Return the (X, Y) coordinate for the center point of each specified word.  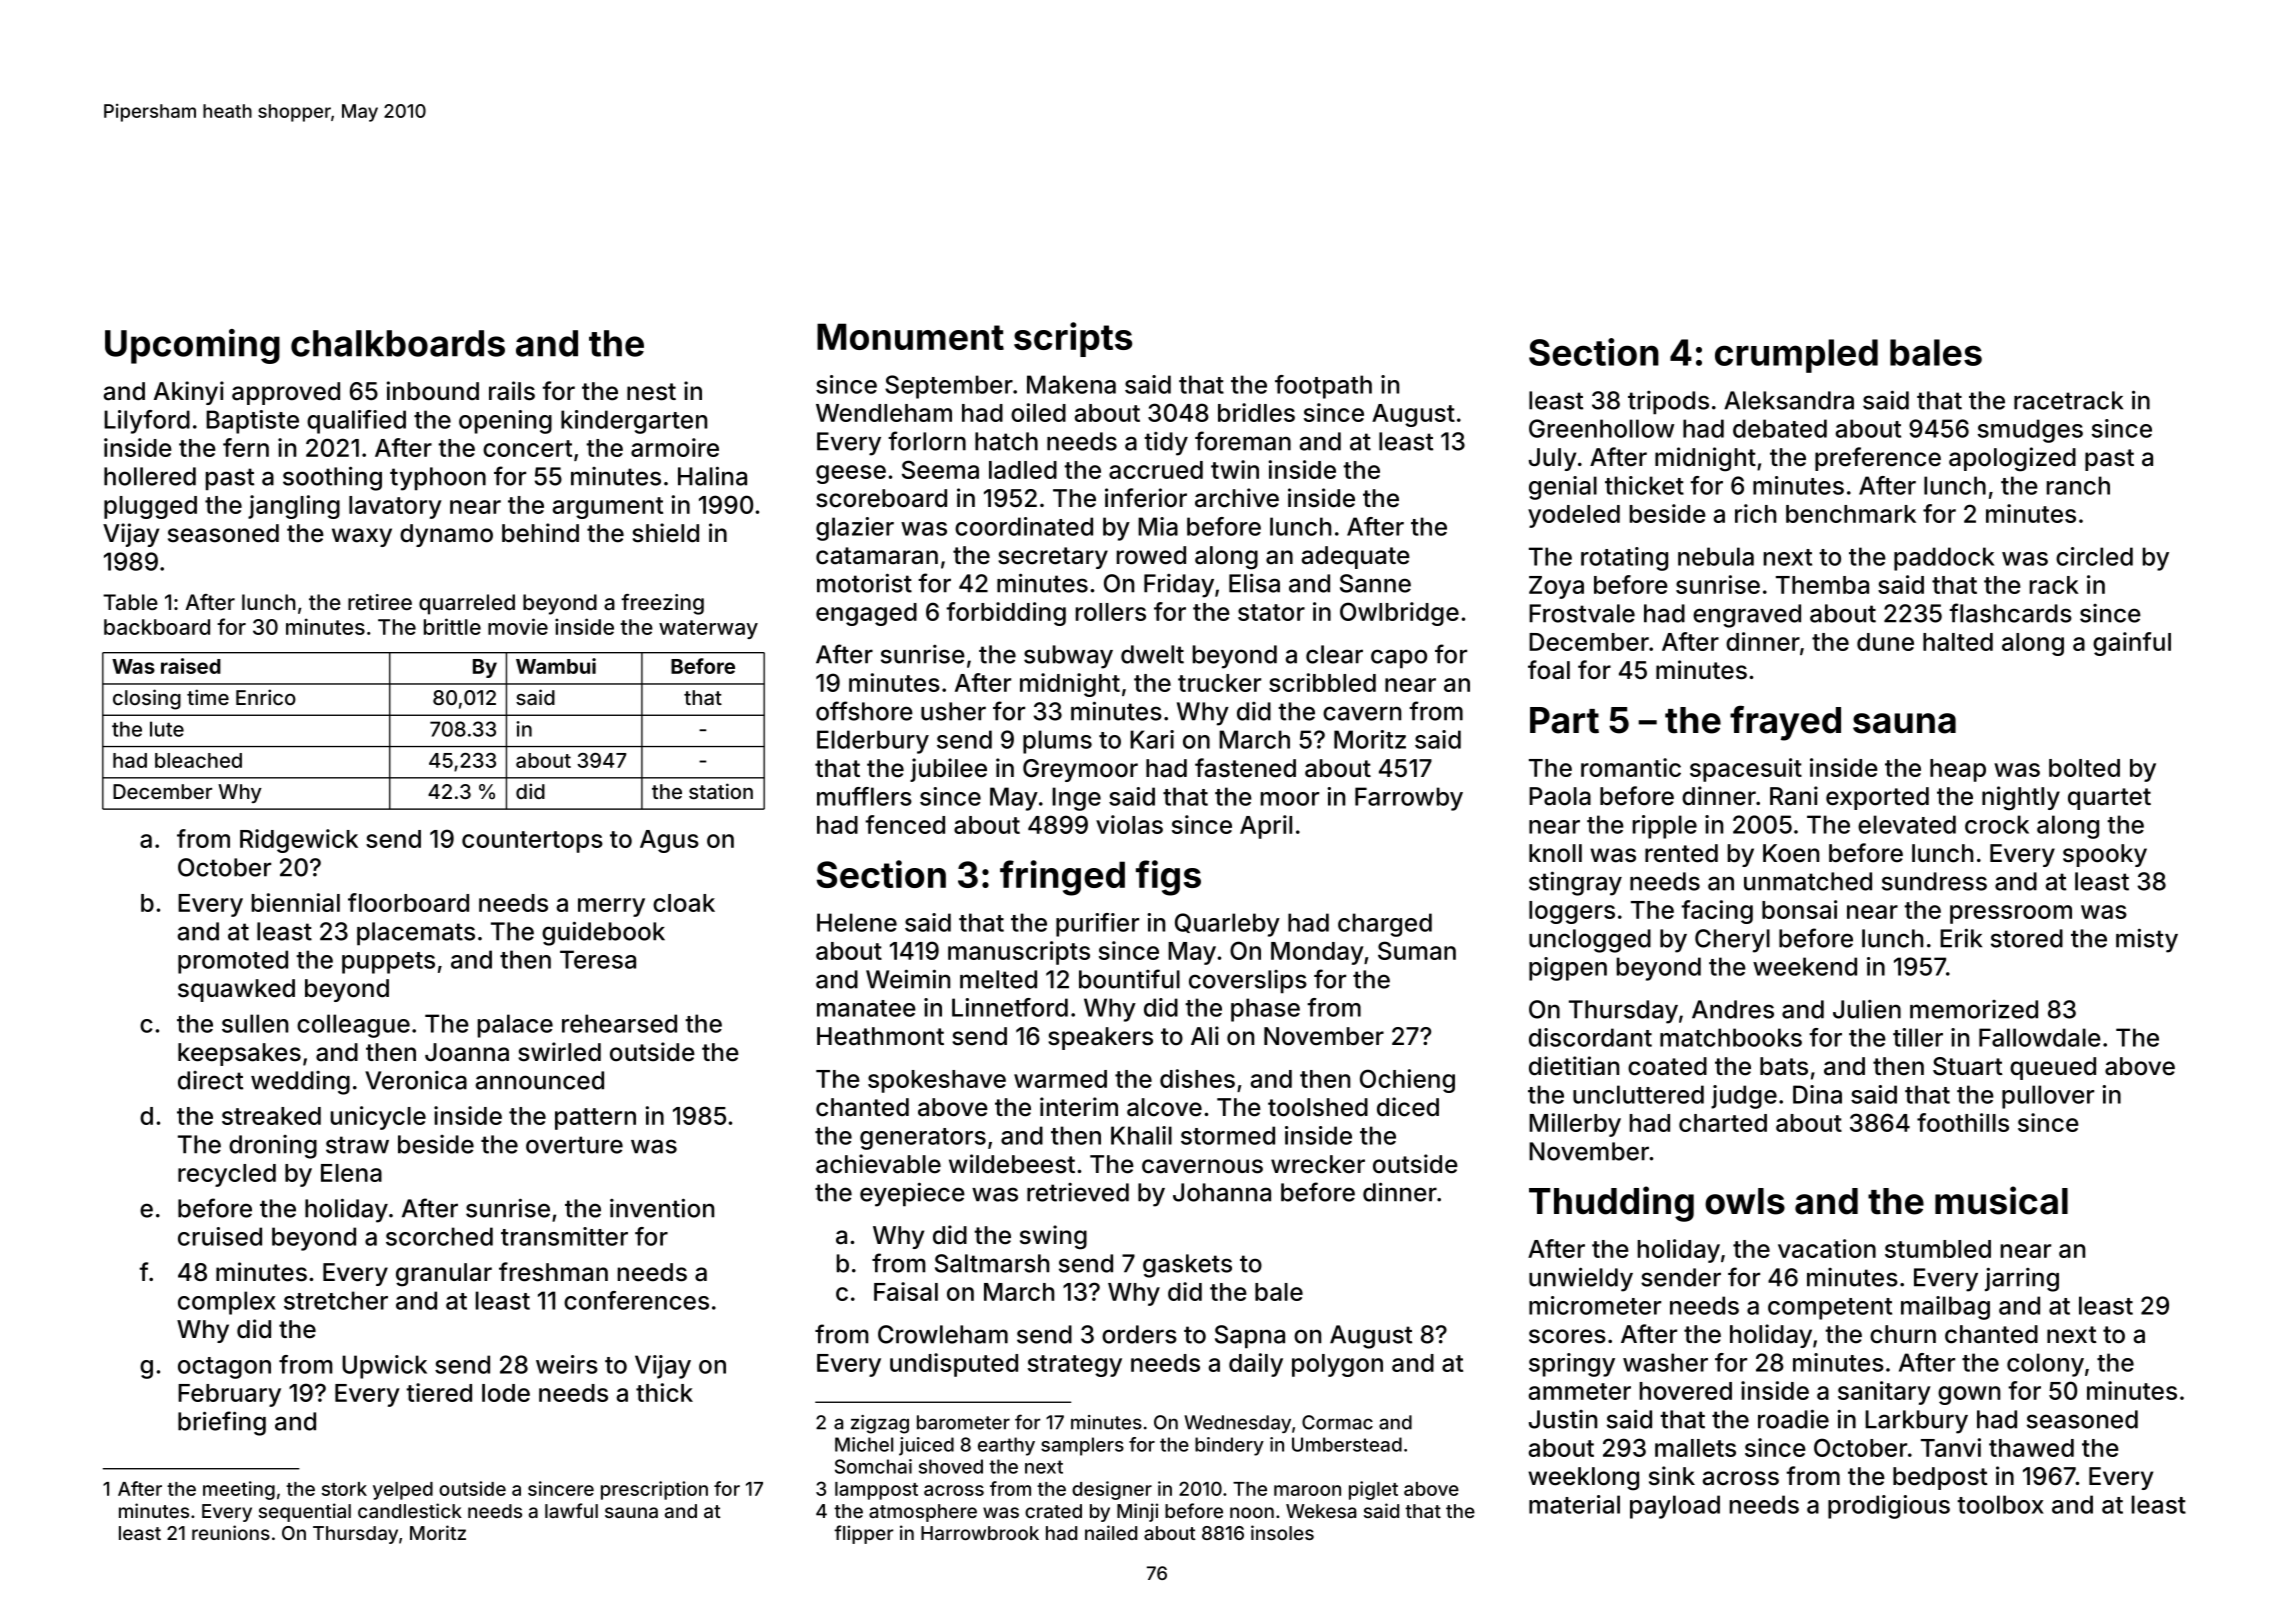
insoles (1282, 1532)
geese (851, 474)
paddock (1944, 559)
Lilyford (147, 422)
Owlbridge (1399, 614)
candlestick (410, 1510)
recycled (227, 1175)
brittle (452, 626)
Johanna (1222, 1192)
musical (2001, 1200)
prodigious (1889, 1507)
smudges (2030, 431)
